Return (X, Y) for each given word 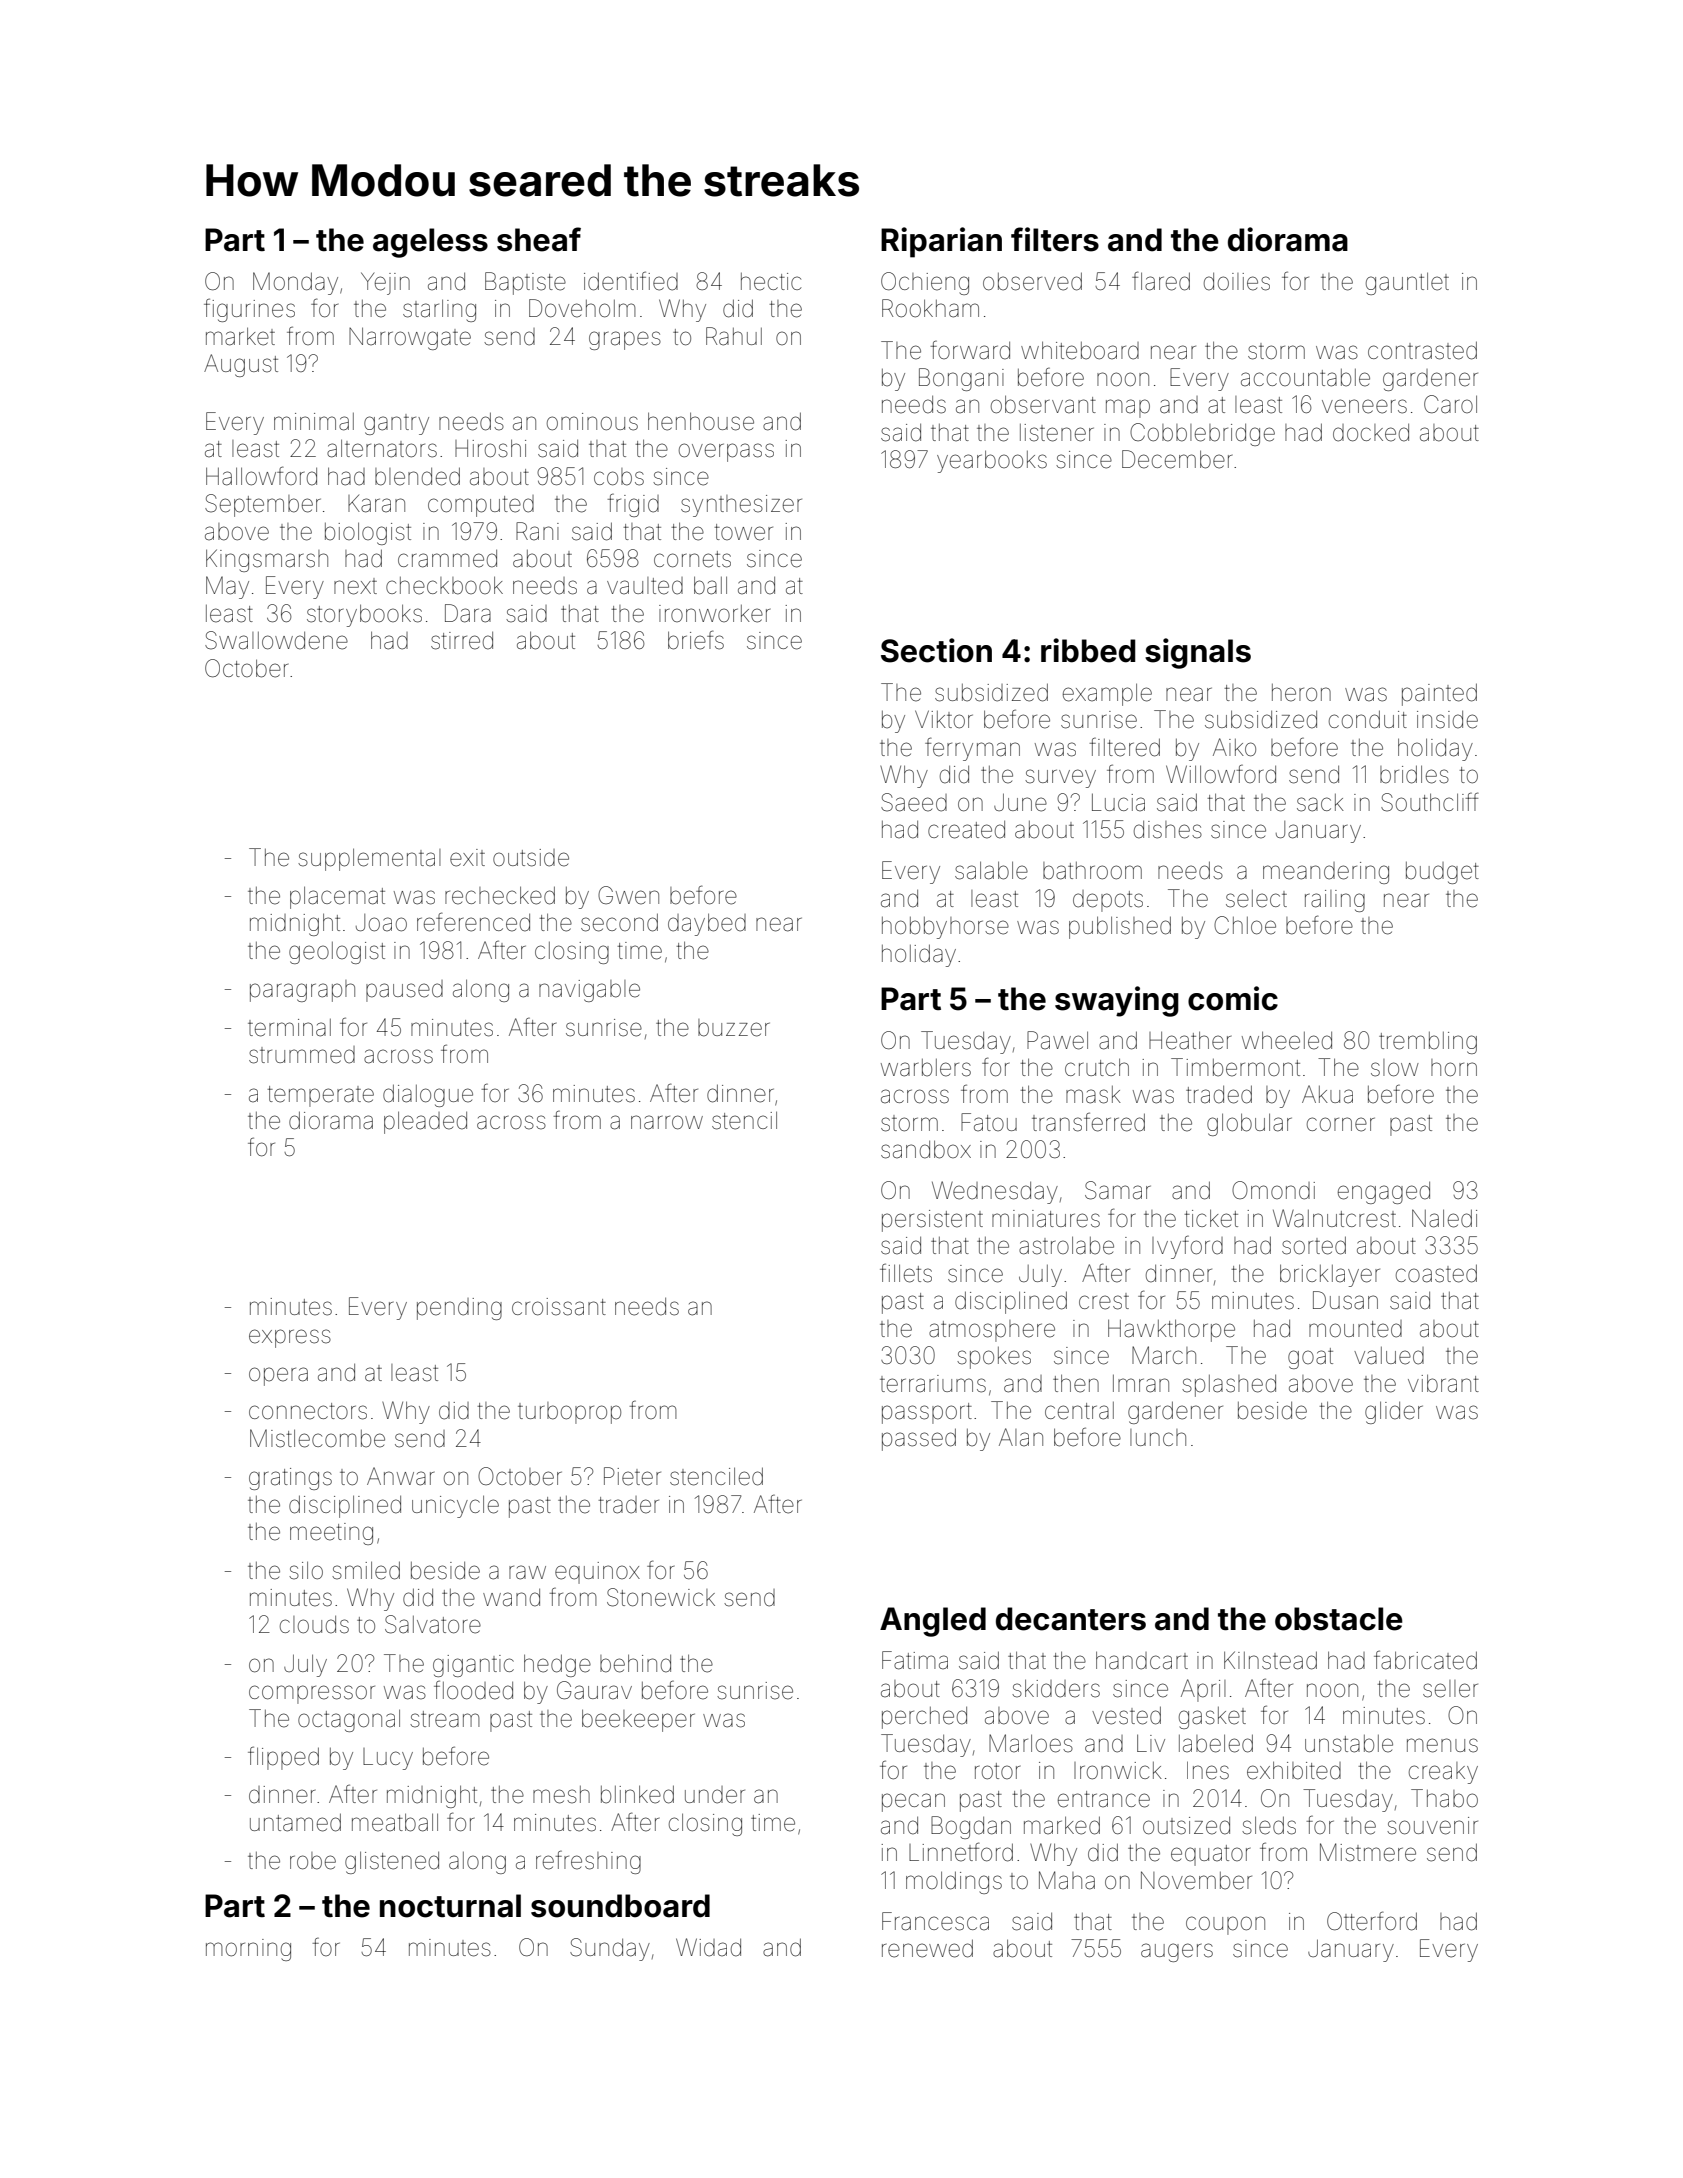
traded (1219, 1094)
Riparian (941, 242)
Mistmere (1368, 1852)
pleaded (425, 1122)
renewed (927, 1948)
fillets (906, 1273)
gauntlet (1407, 283)
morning (248, 1950)
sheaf (539, 239)
